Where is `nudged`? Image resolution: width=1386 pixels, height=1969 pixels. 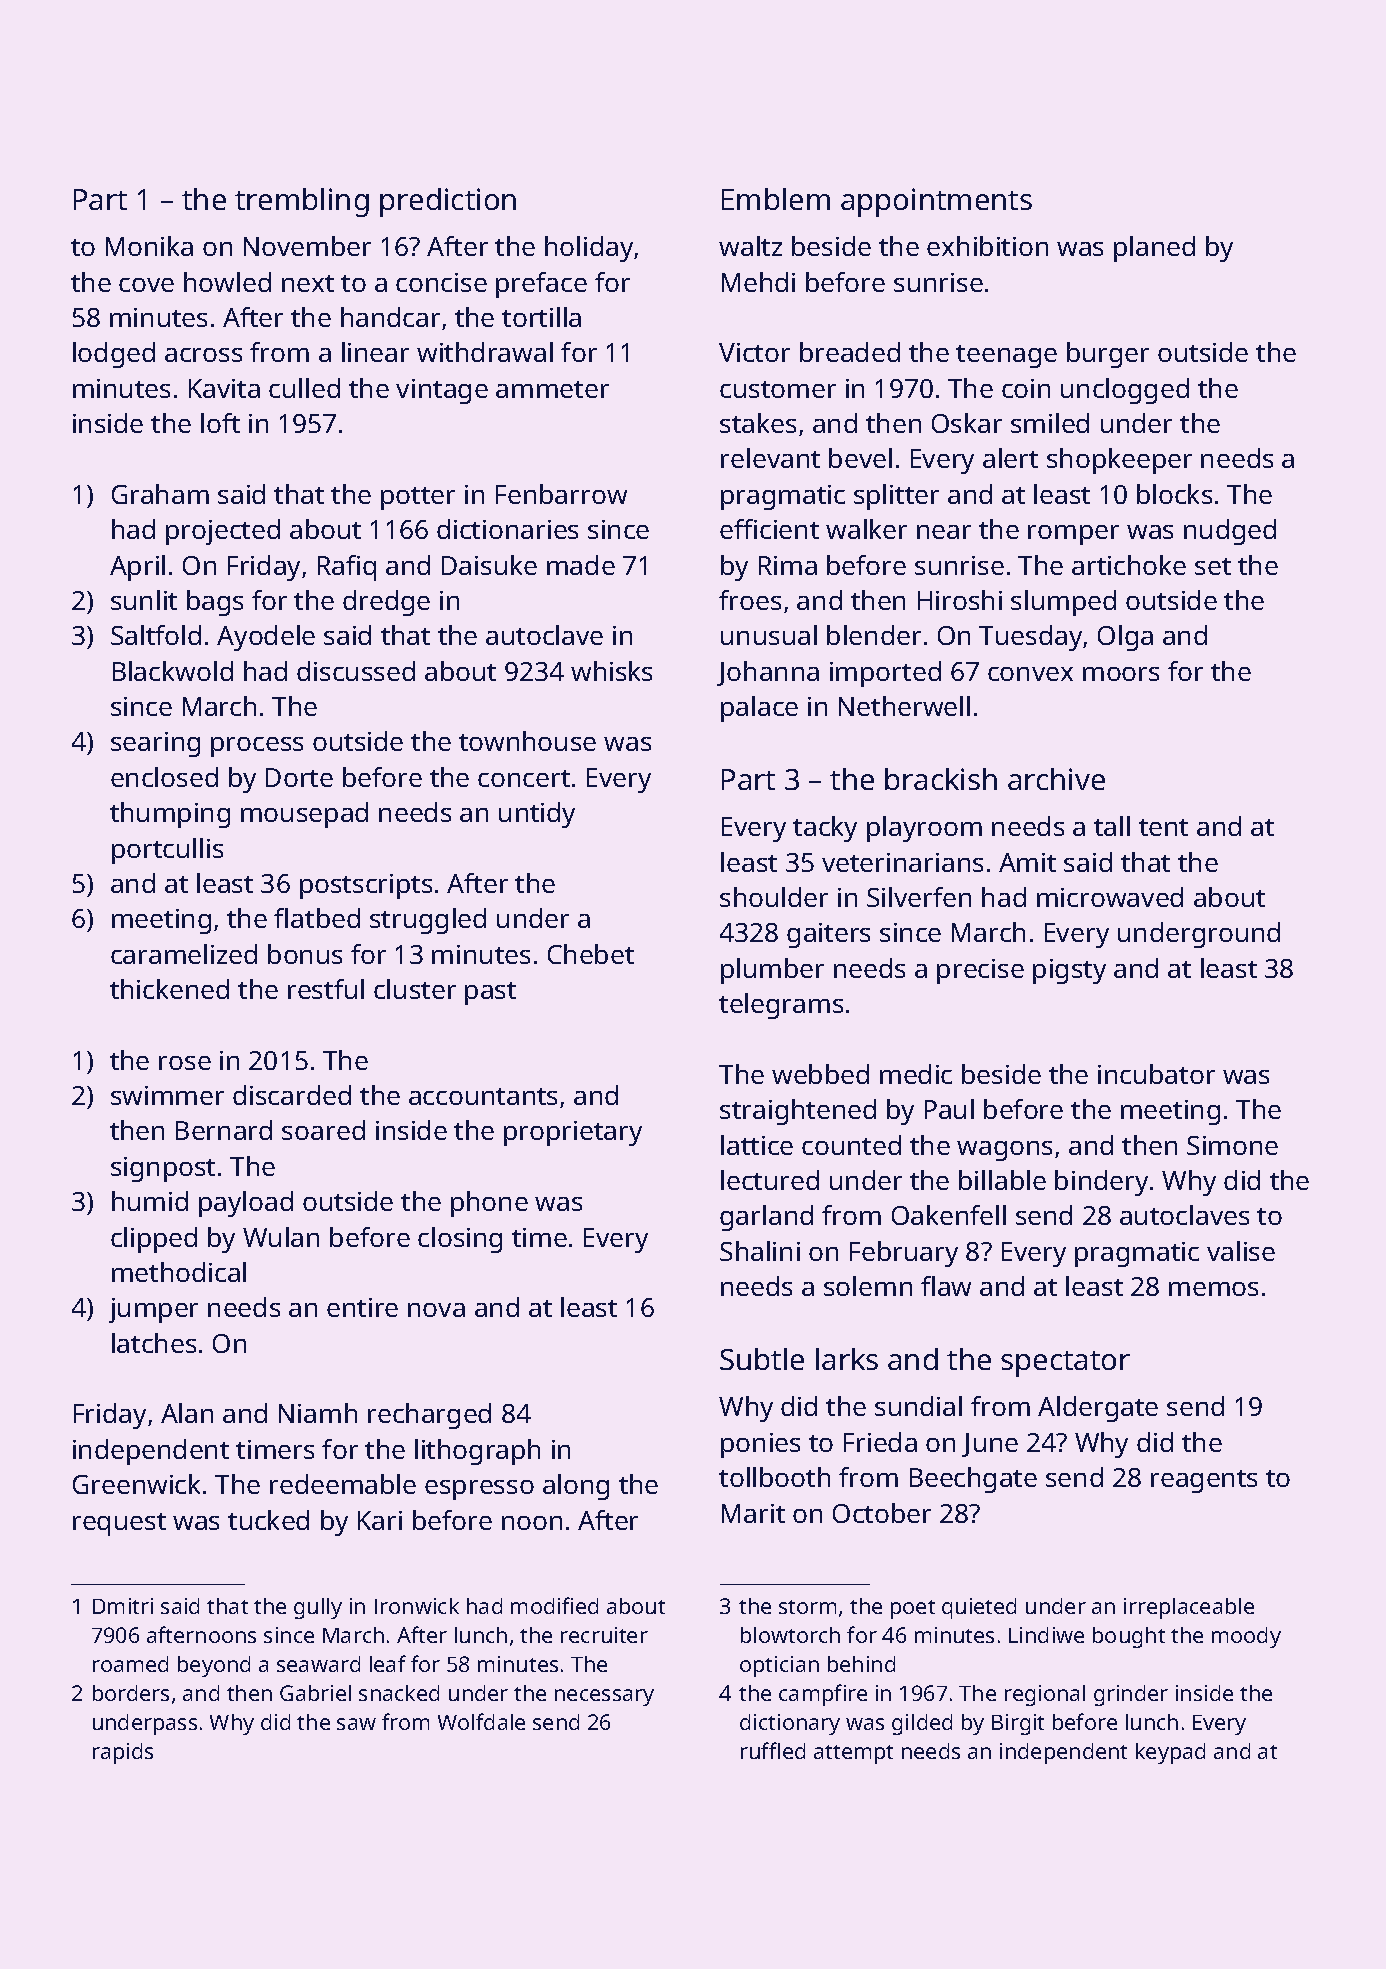 nudged is located at coordinates (1230, 532).
